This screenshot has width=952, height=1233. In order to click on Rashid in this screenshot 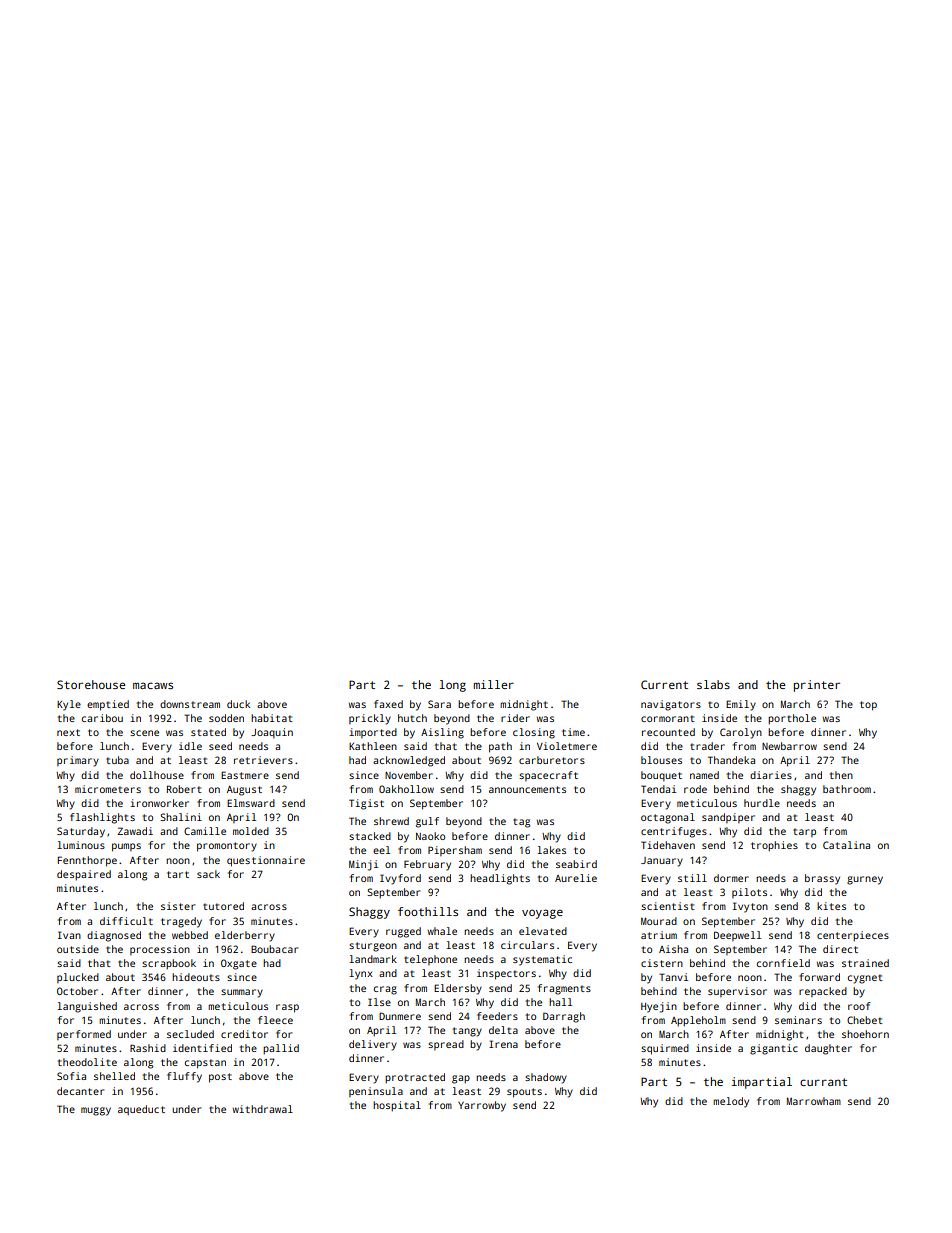, I will do `click(148, 1048)`.
